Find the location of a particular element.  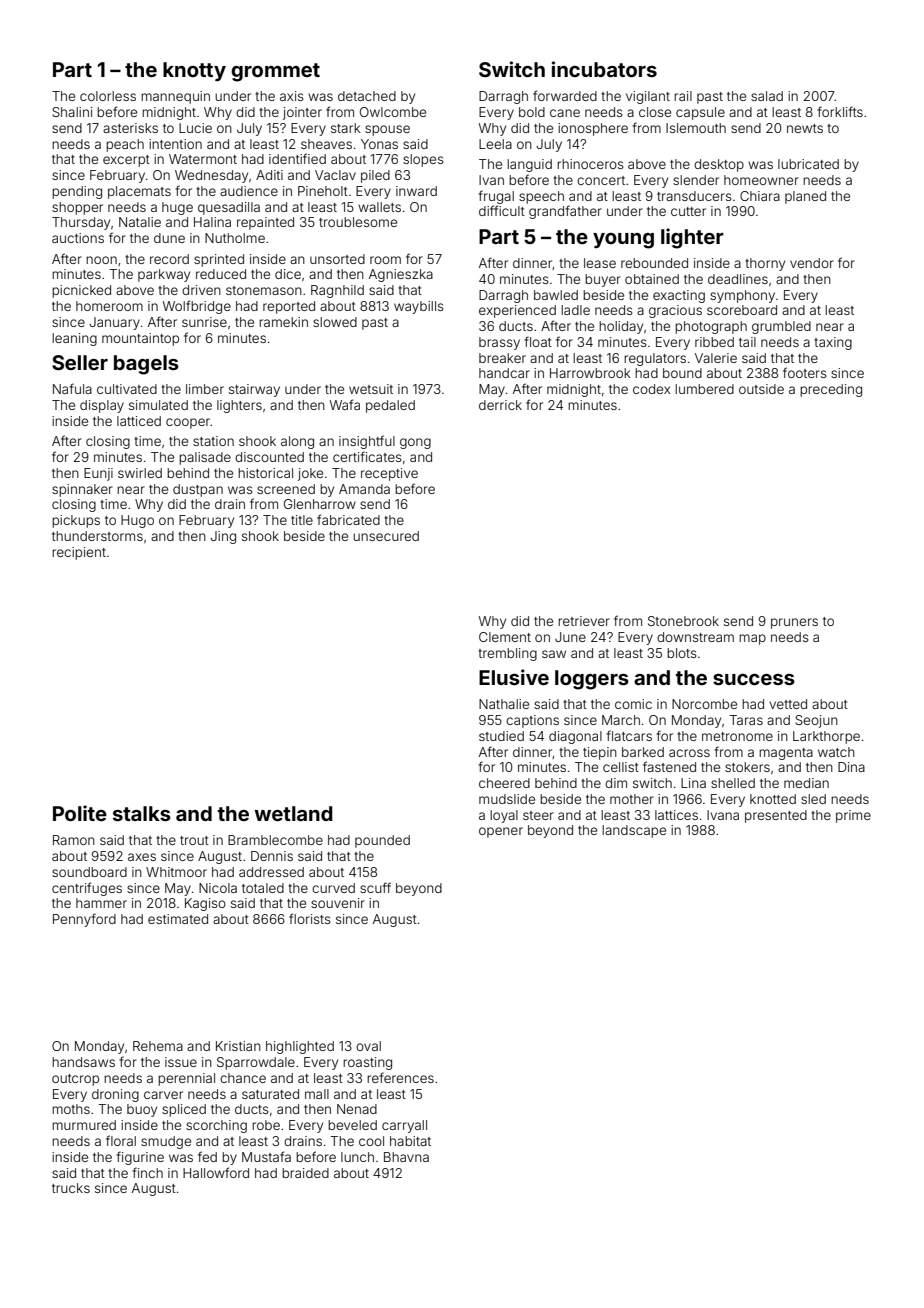

Hallowford is located at coordinates (216, 1172).
